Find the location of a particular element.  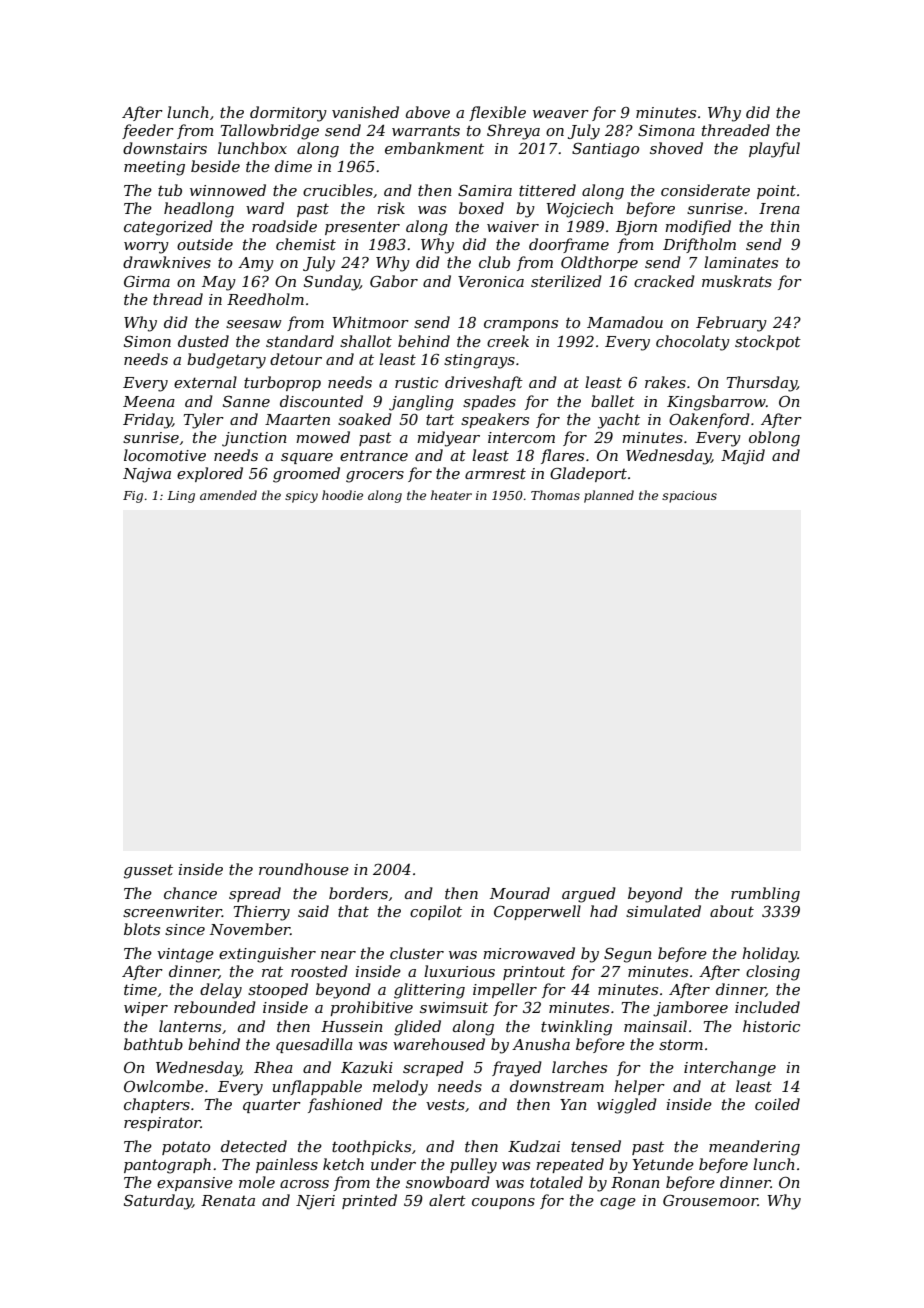

time is located at coordinates (140, 989).
